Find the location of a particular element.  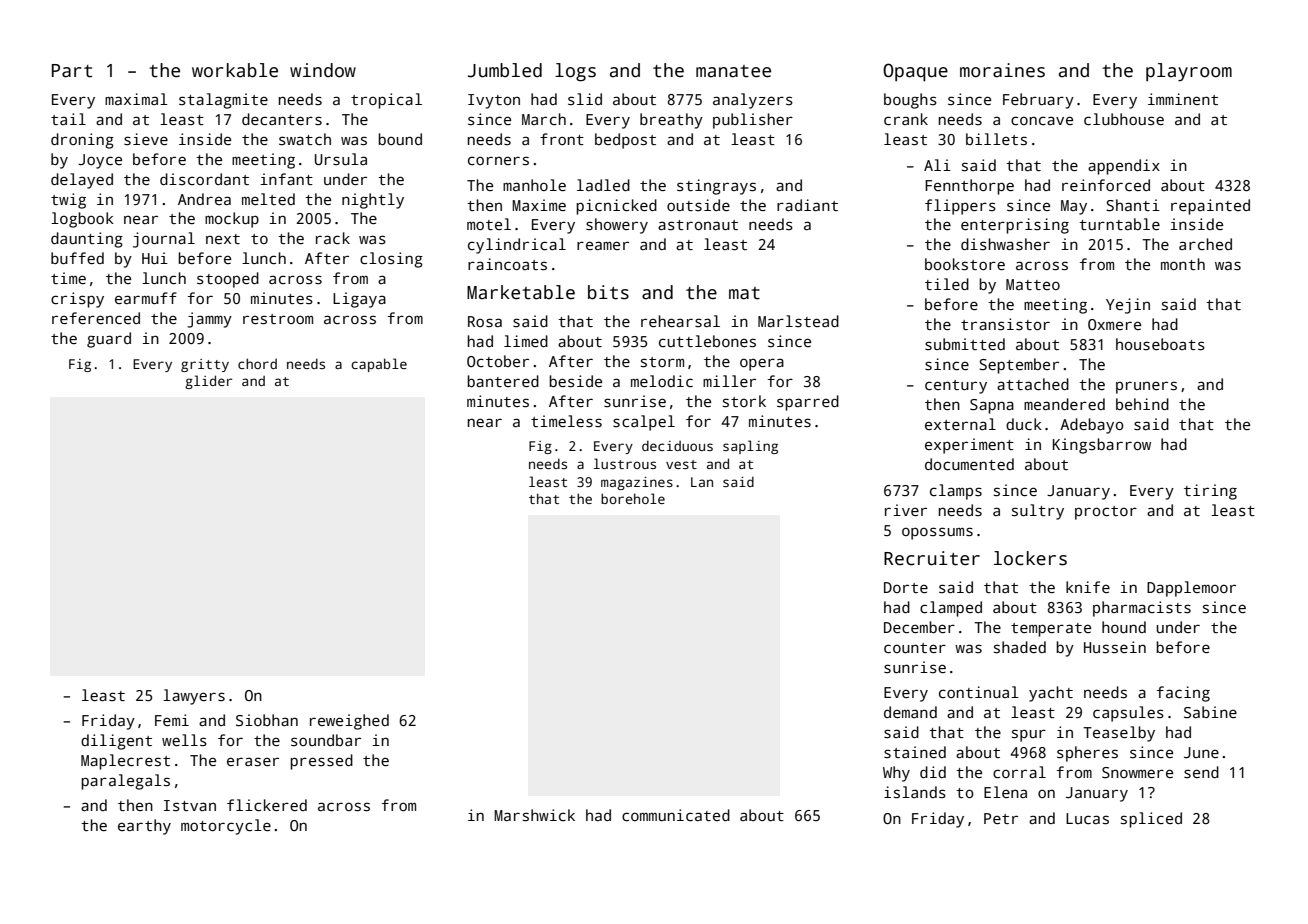

lustrous is located at coordinates (625, 463).
